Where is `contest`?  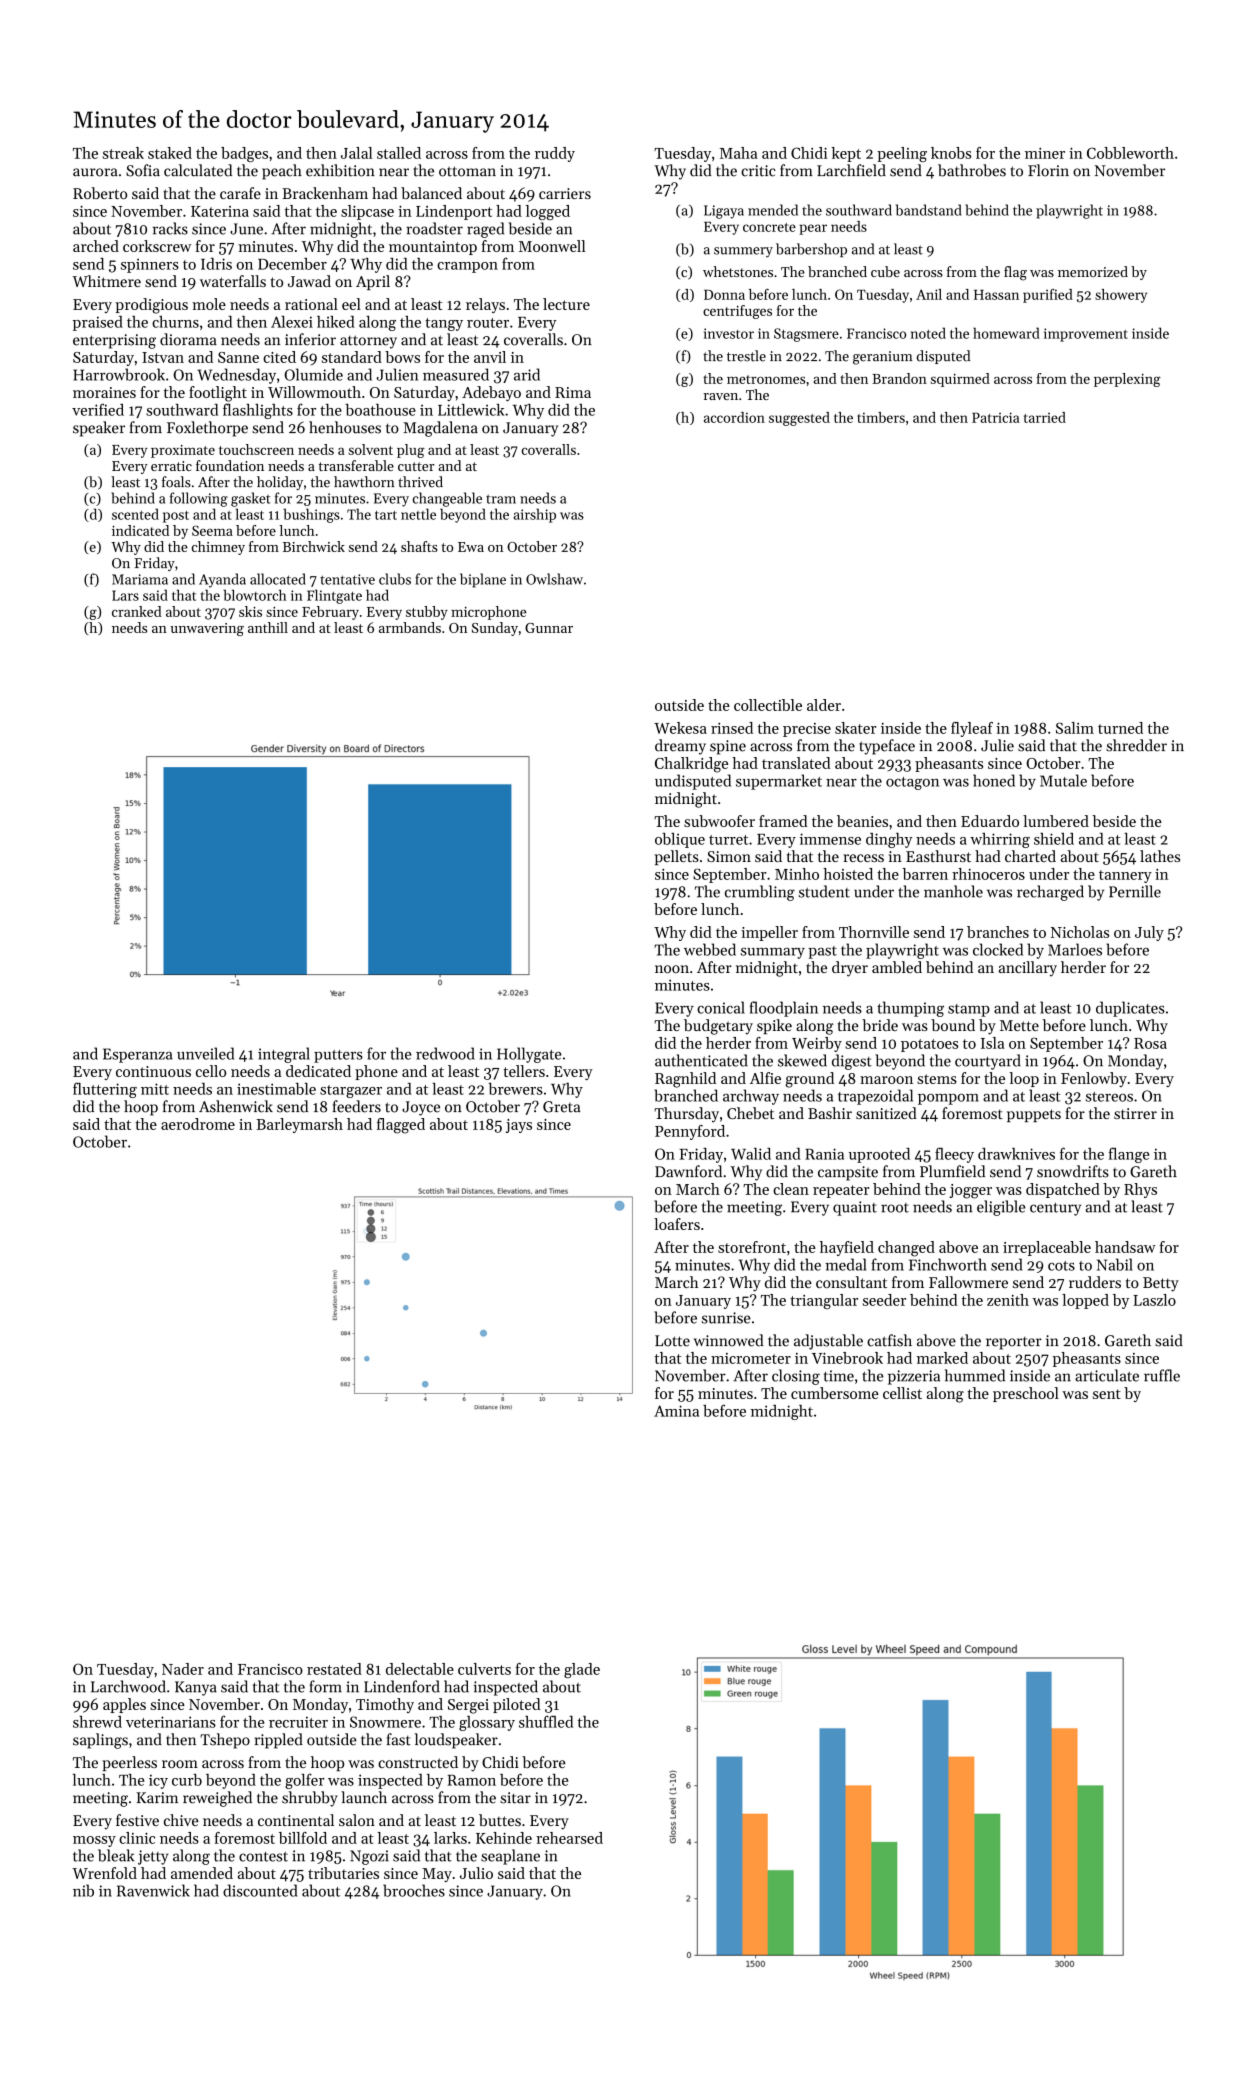 contest is located at coordinates (263, 1857).
